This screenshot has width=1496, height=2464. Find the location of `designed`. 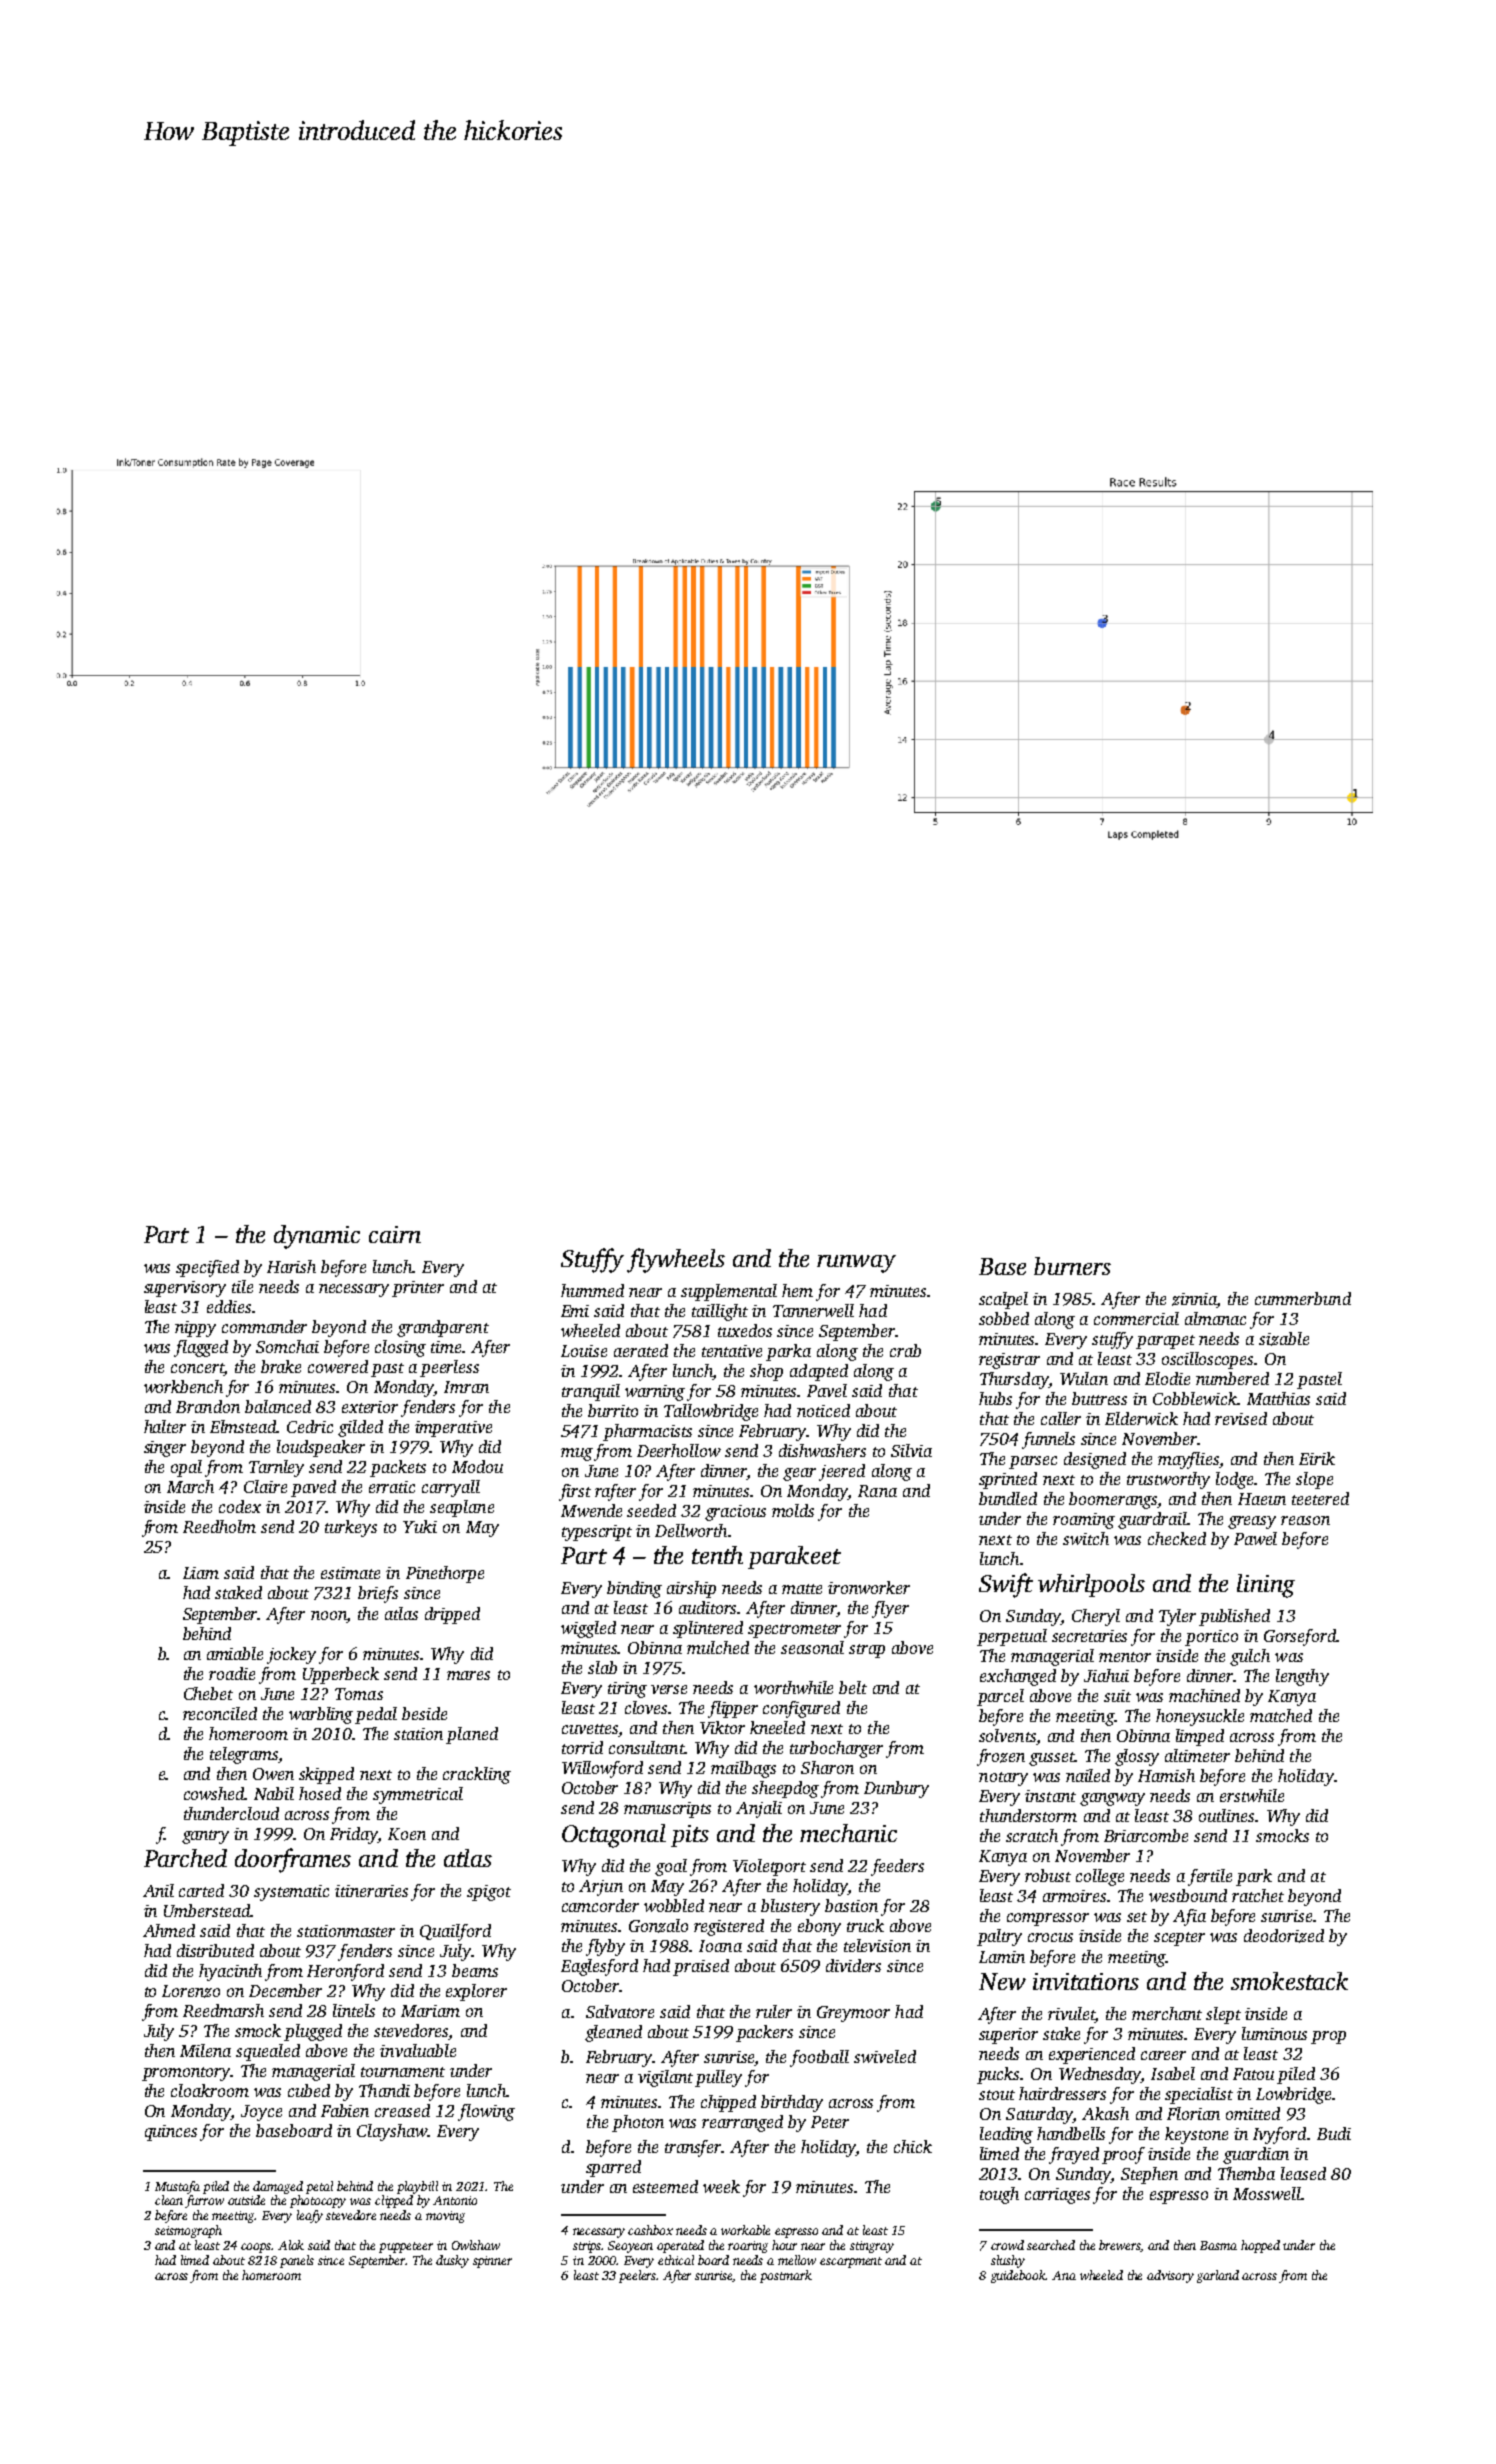

designed is located at coordinates (1095, 1460).
